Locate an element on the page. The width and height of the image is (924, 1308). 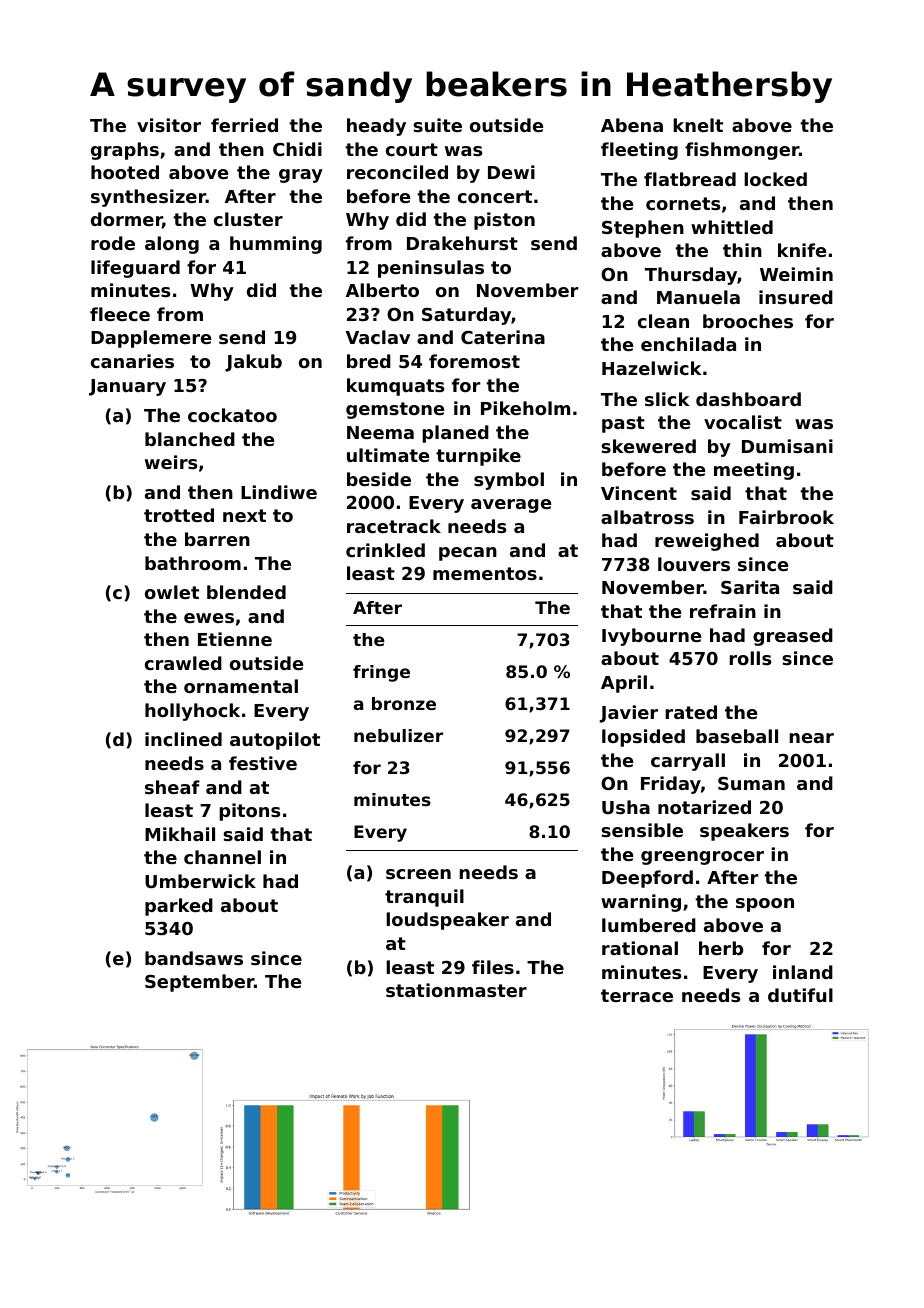
visitor is located at coordinates (169, 125).
